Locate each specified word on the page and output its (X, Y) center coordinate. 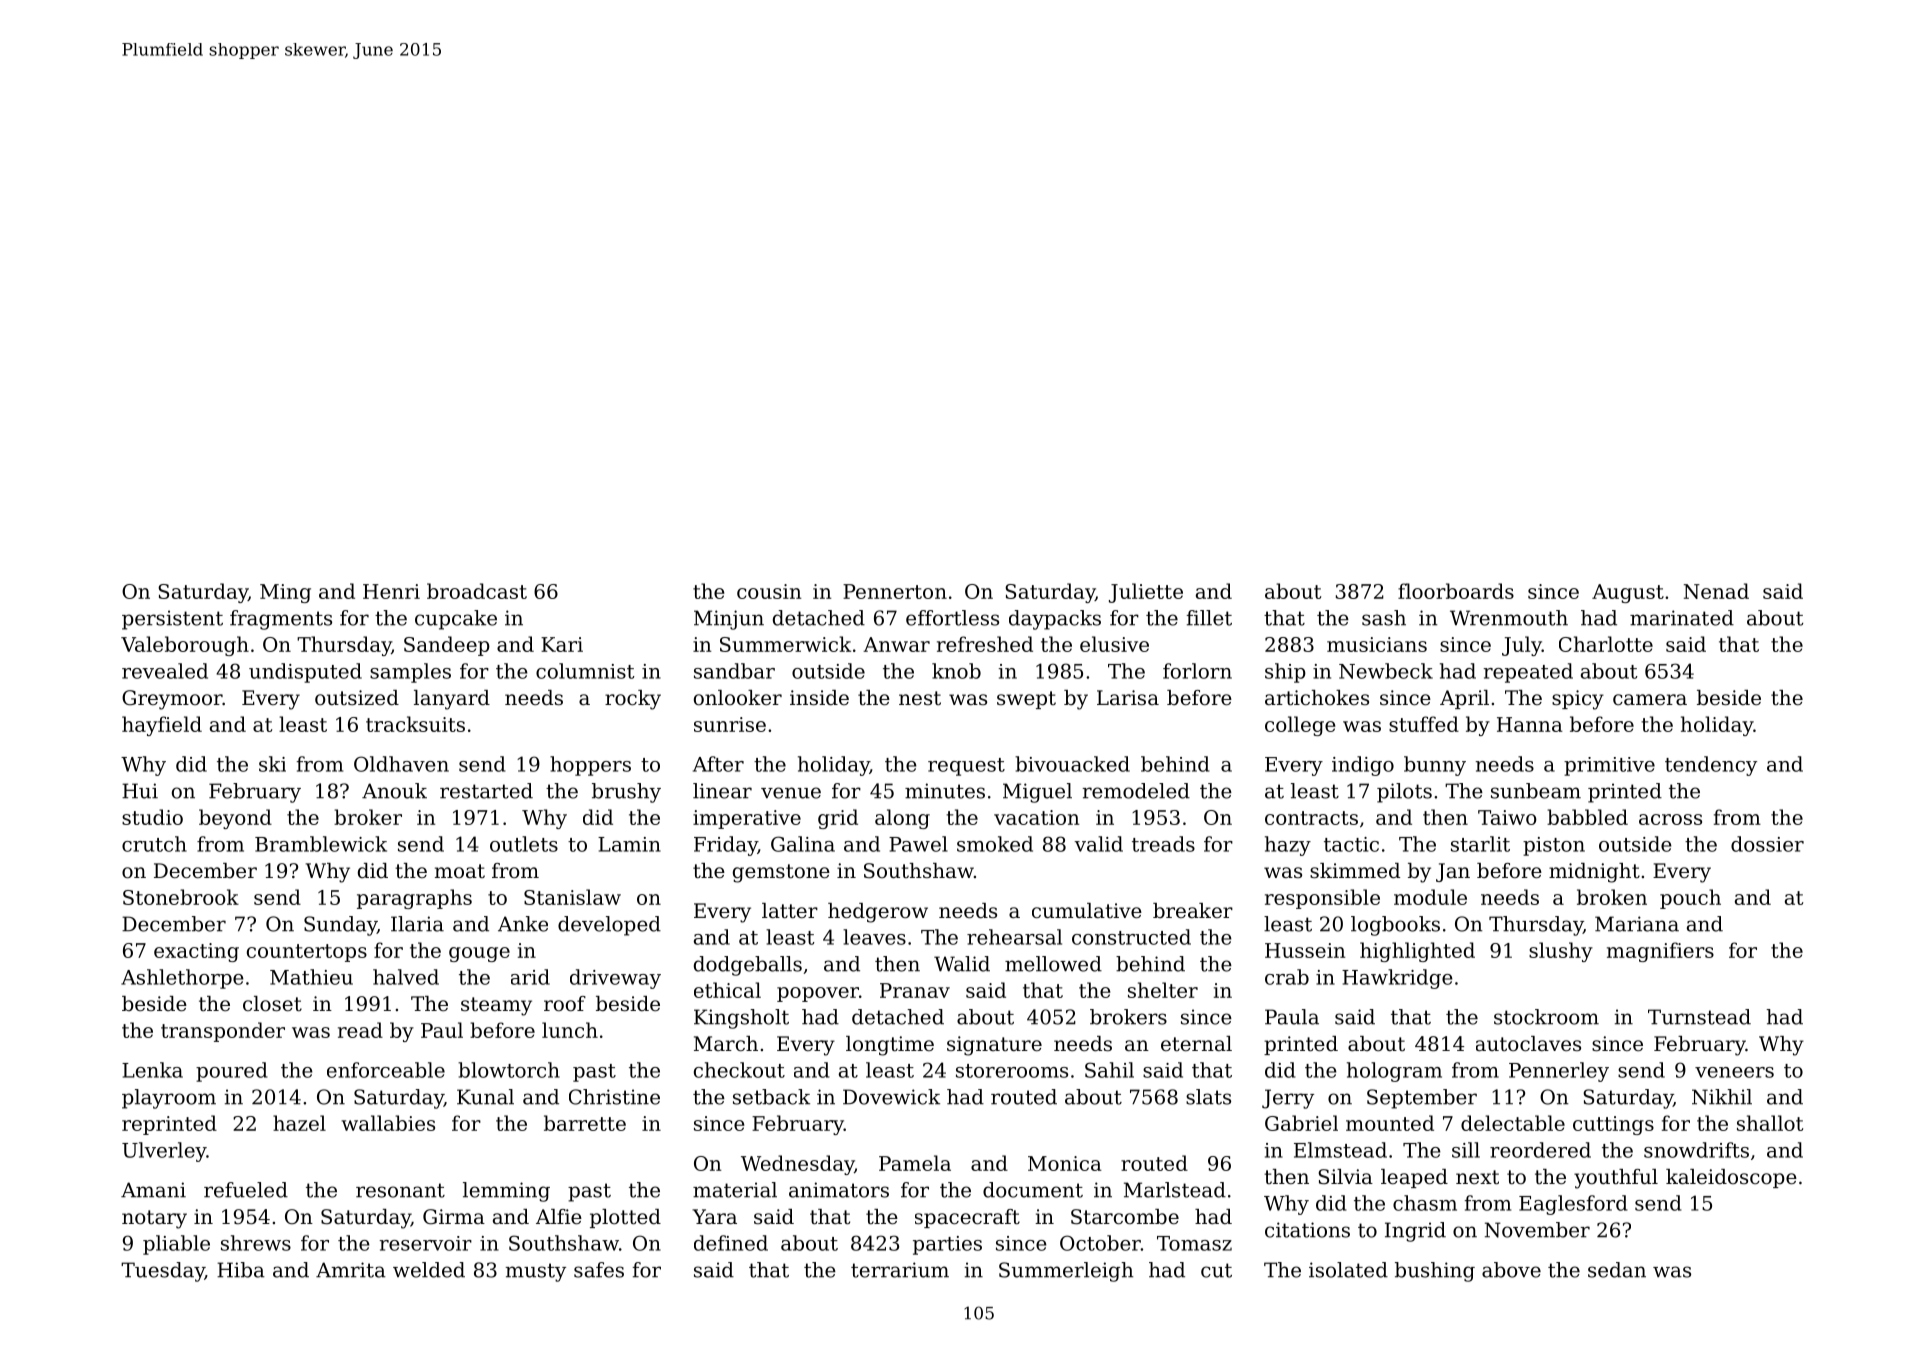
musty (535, 1272)
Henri (391, 591)
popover (818, 994)
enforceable (386, 1070)
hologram (1394, 1072)
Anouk (394, 791)
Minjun (729, 620)
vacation (1036, 817)
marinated (1682, 618)
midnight (1594, 873)
